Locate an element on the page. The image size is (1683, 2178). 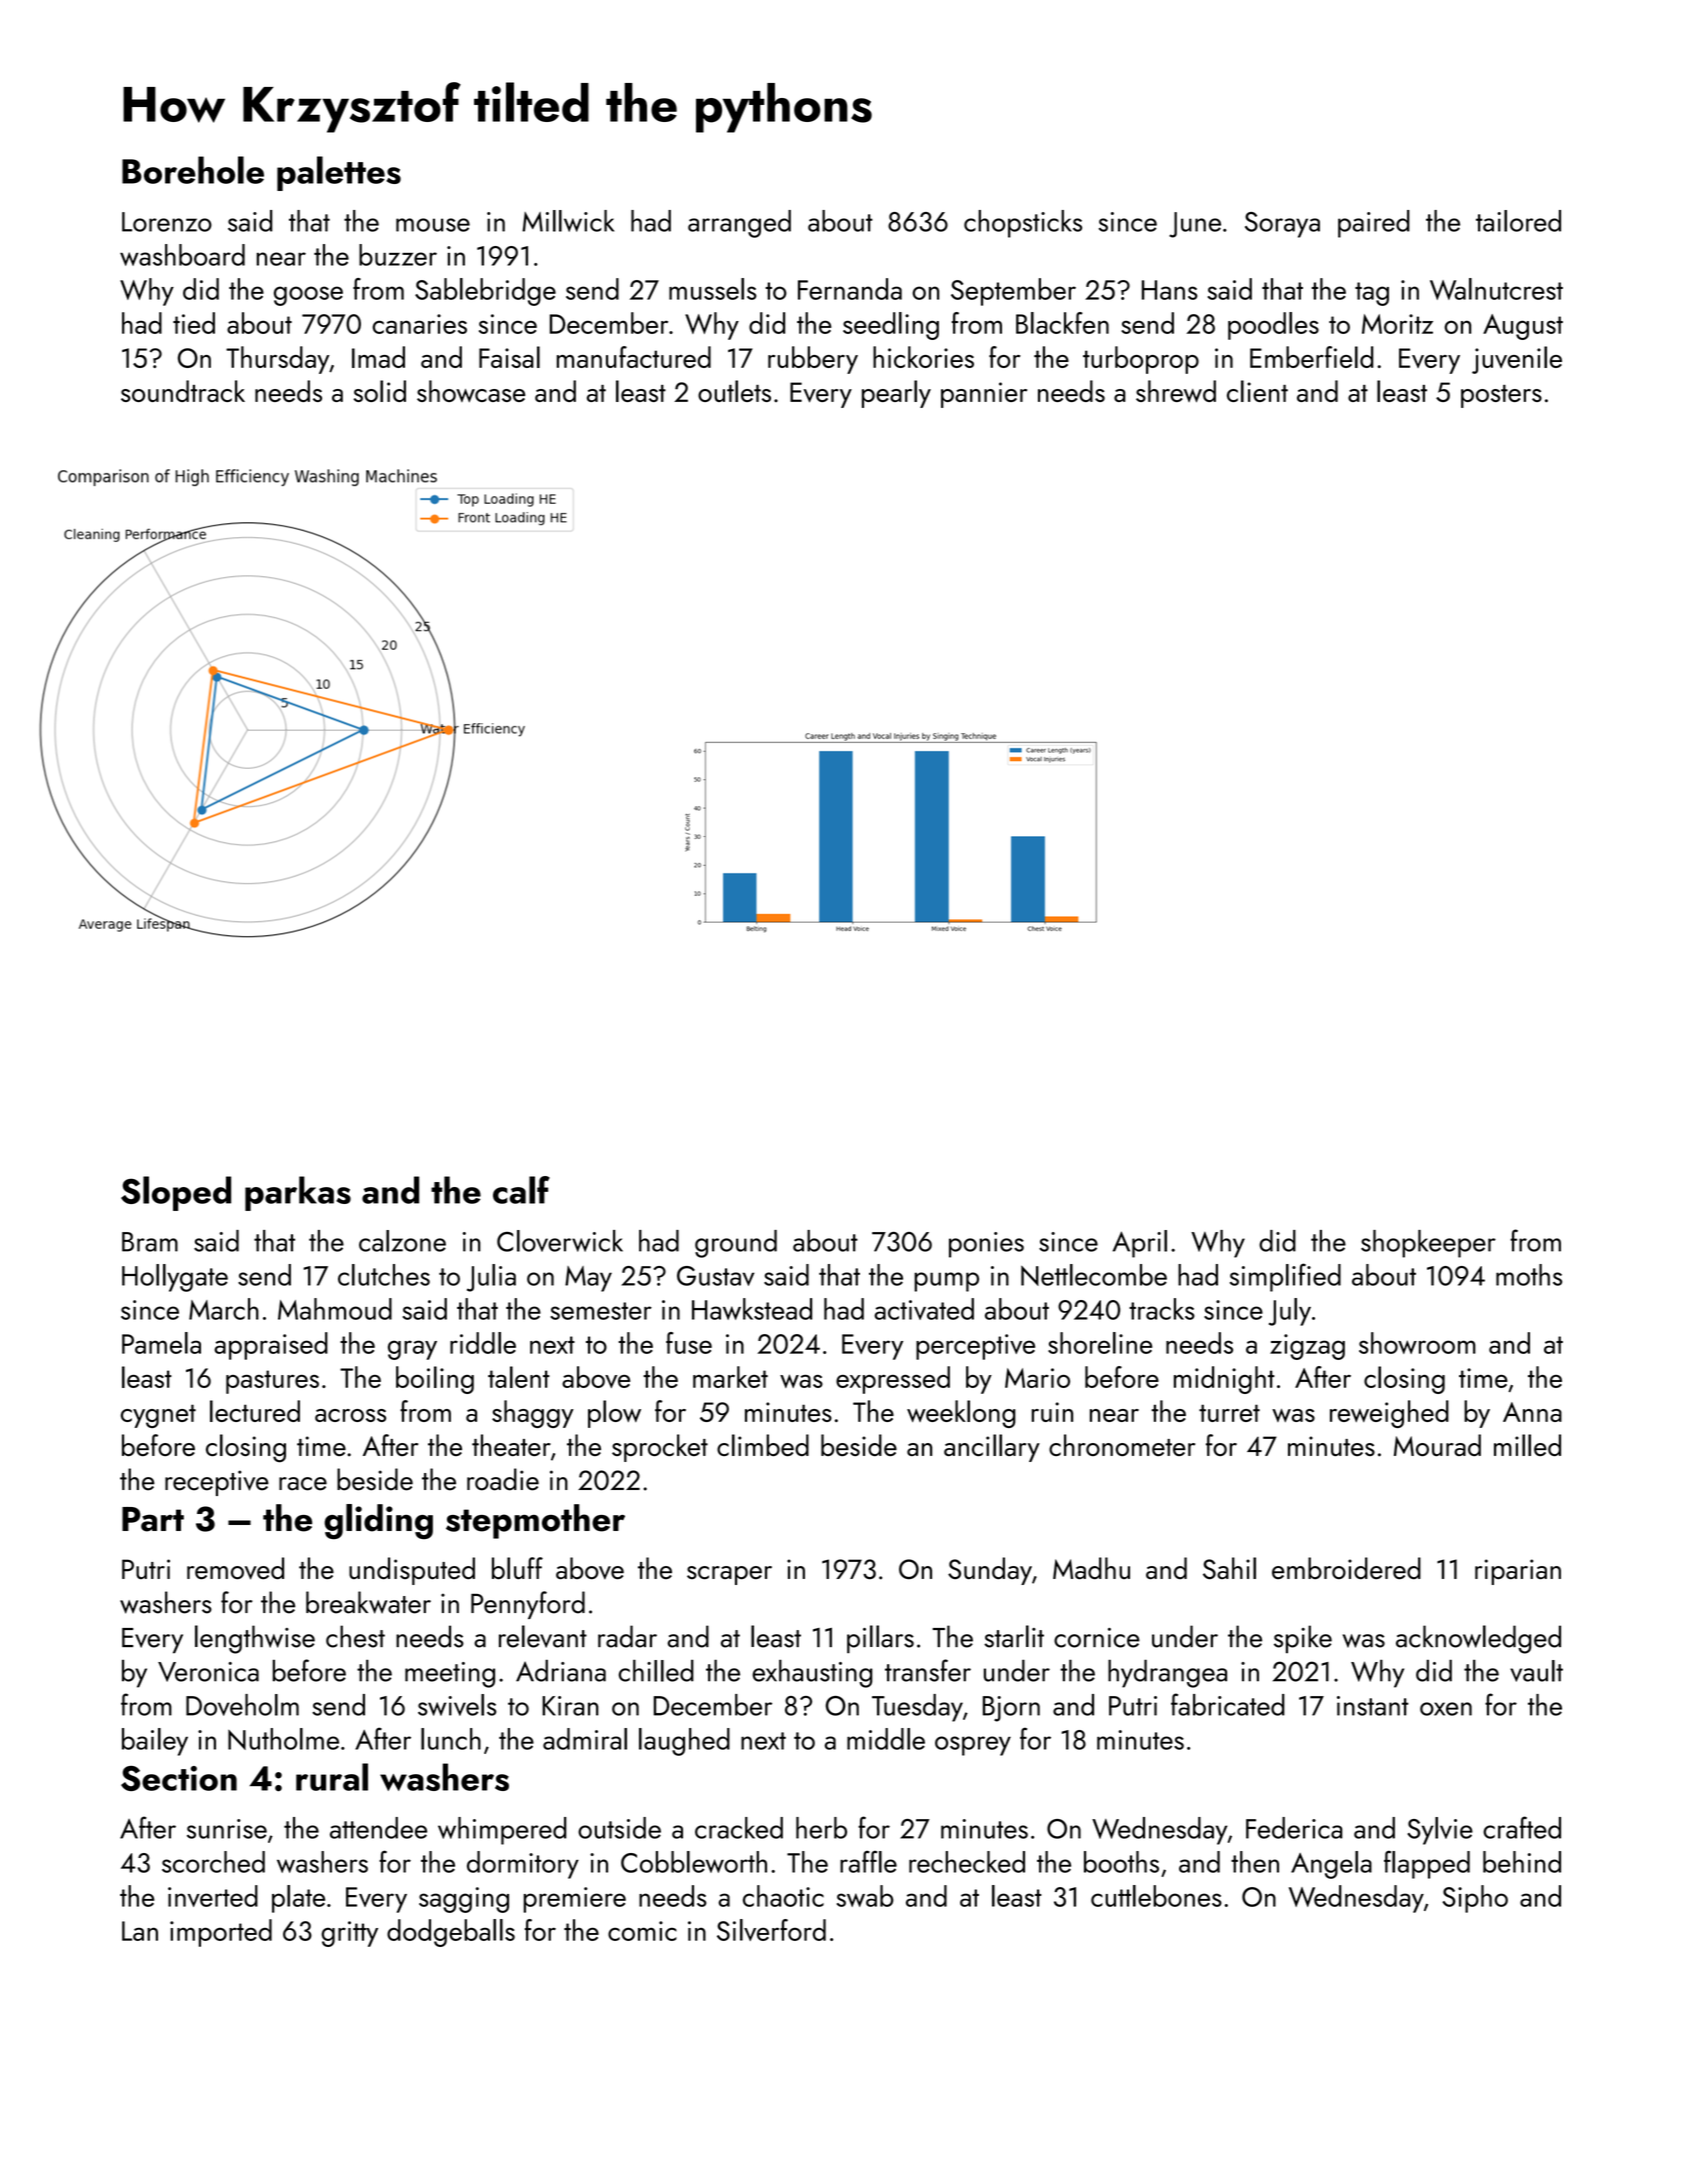
paired is located at coordinates (1374, 224).
